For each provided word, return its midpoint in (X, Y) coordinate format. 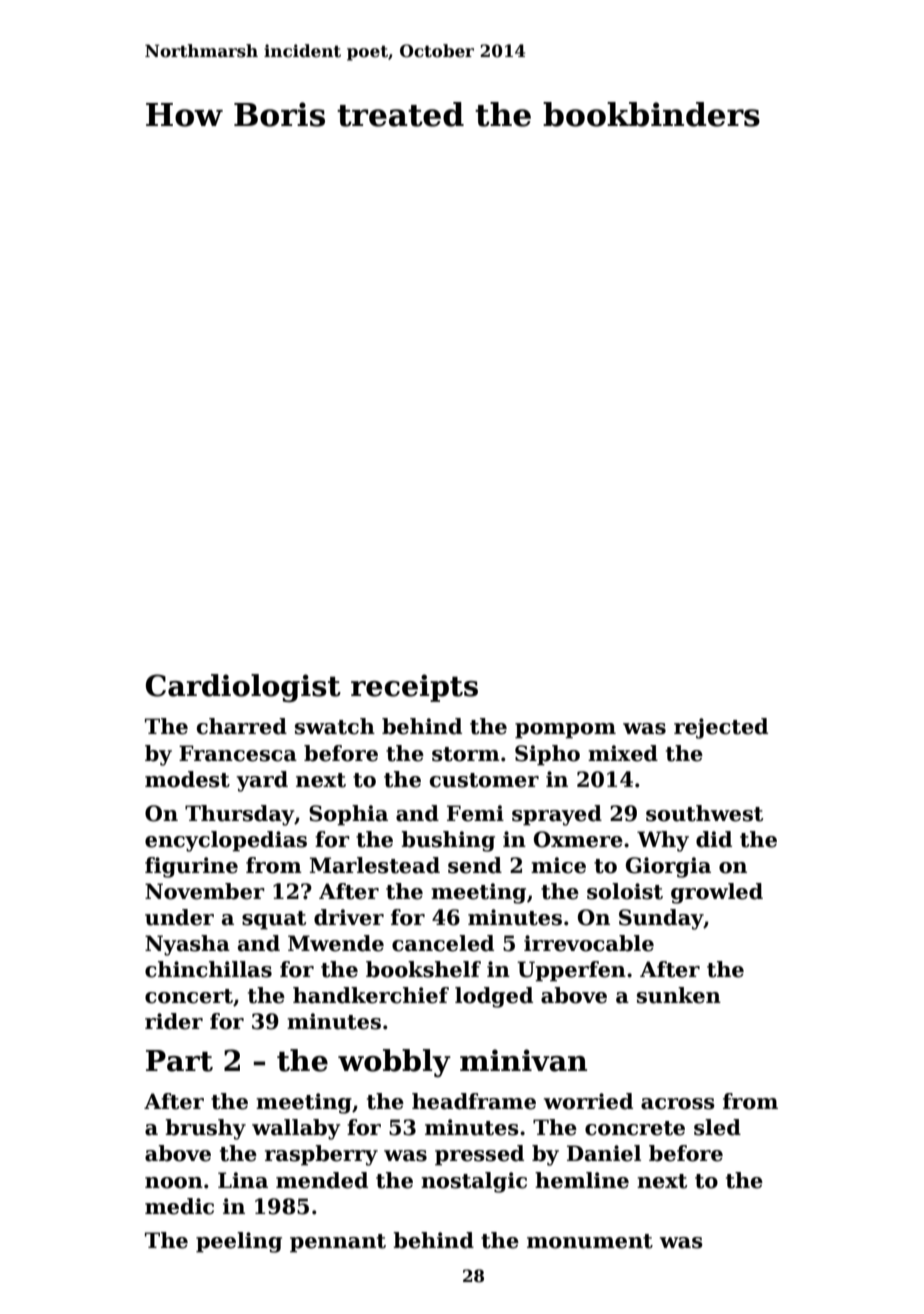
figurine (191, 867)
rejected (721, 728)
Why (663, 841)
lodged (494, 997)
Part (179, 1061)
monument (590, 1241)
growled (717, 893)
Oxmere (578, 839)
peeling (239, 1242)
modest (187, 779)
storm (466, 754)
